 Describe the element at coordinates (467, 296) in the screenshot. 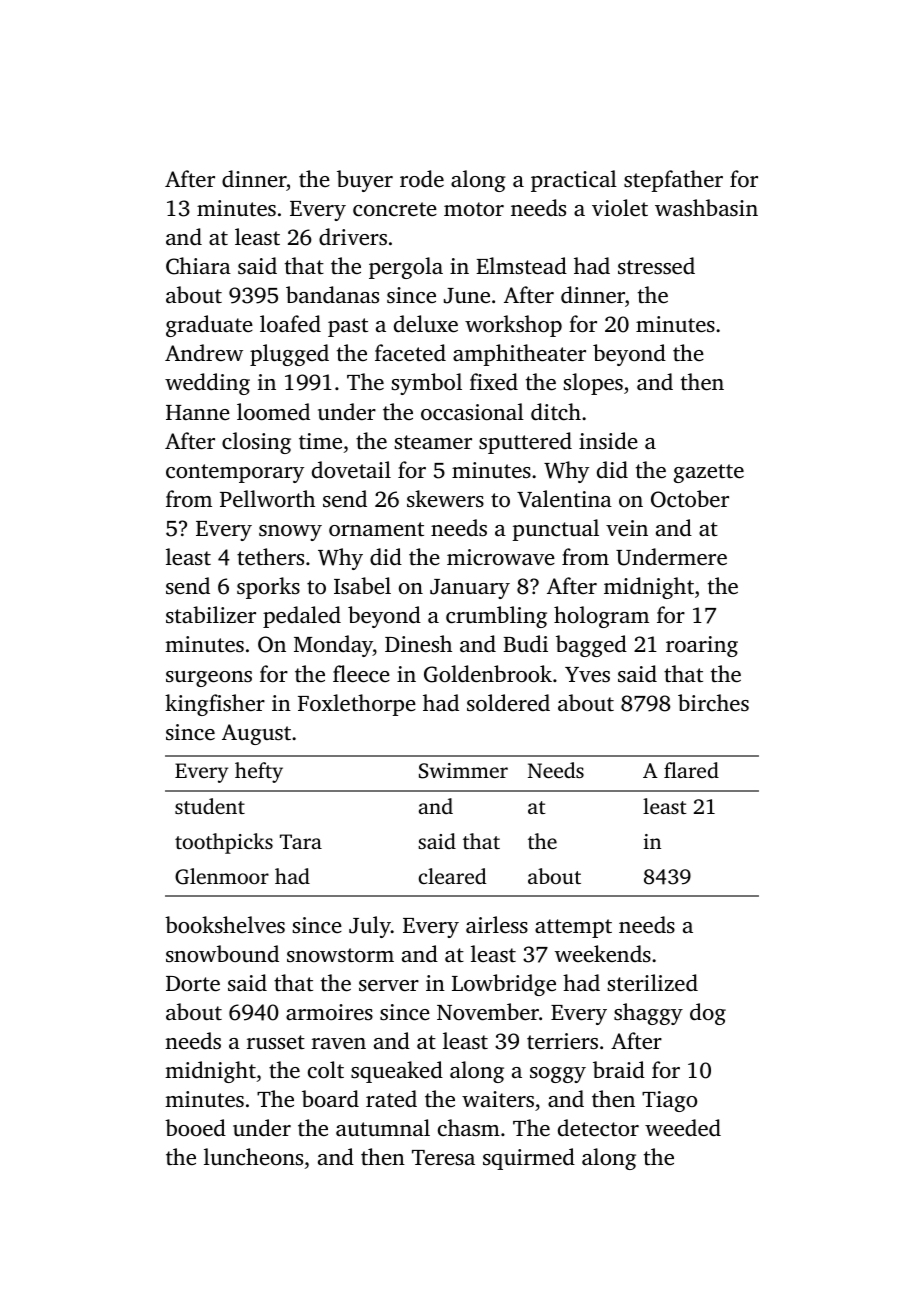

I see `June` at that location.
